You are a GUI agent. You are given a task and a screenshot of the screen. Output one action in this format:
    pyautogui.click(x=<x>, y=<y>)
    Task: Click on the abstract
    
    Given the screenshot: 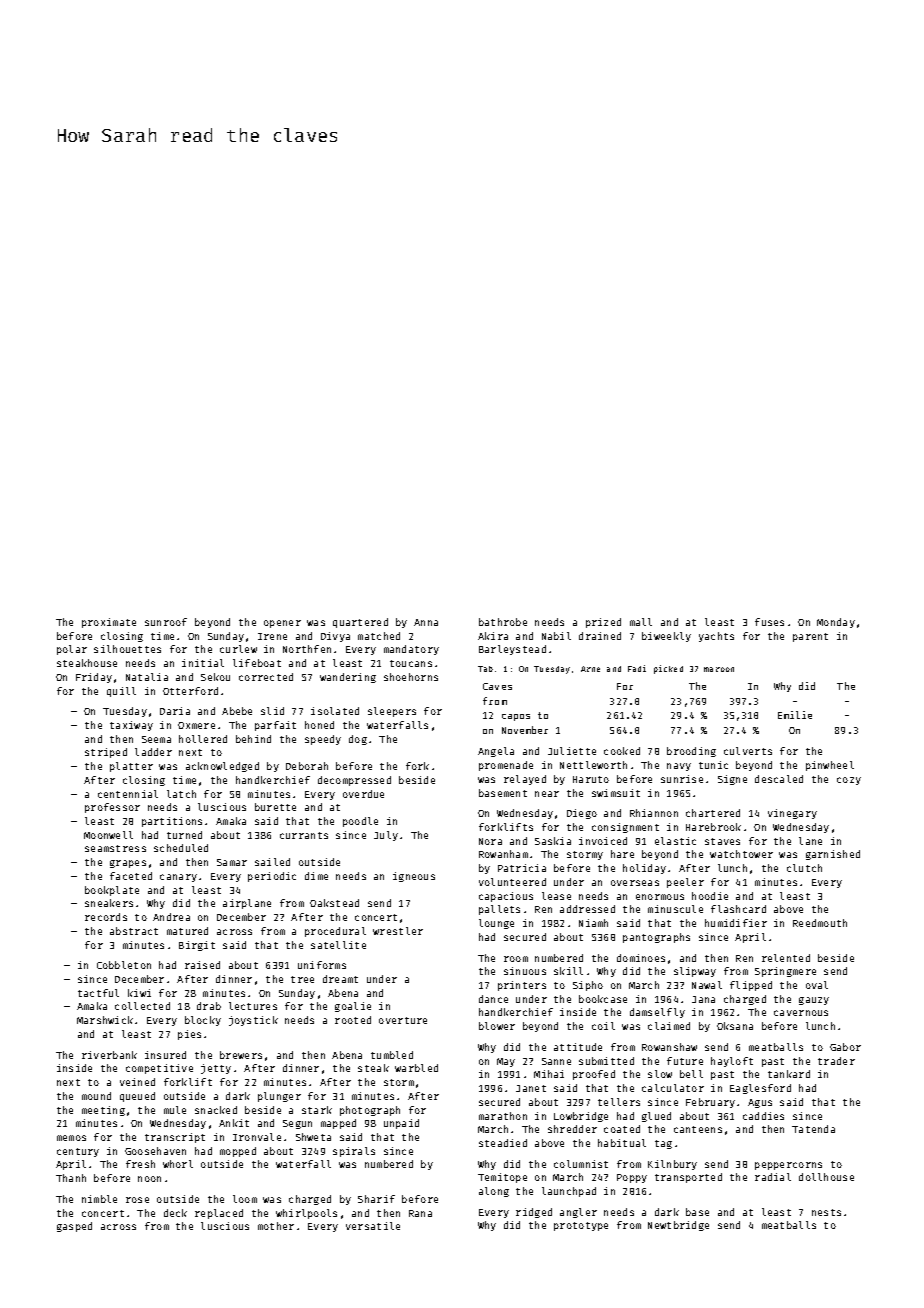 What is the action you would take?
    pyautogui.click(x=134, y=931)
